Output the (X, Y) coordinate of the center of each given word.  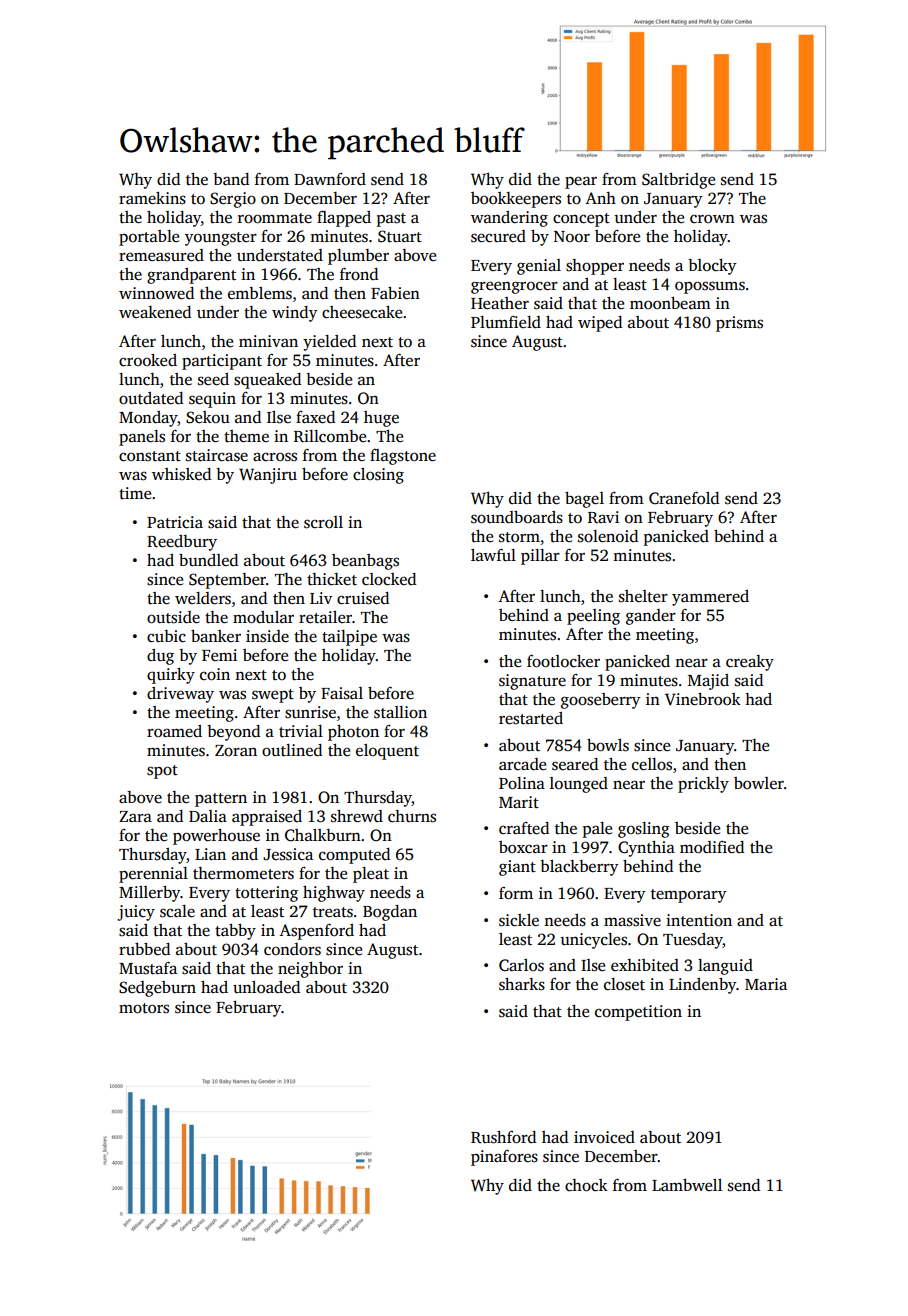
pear (581, 182)
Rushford (503, 1137)
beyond (233, 733)
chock (586, 1185)
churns (412, 816)
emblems (260, 293)
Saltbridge (678, 181)
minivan (268, 341)
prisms (739, 324)
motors (144, 1008)
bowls (608, 745)
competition (638, 1013)
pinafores (504, 1158)
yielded (329, 343)
